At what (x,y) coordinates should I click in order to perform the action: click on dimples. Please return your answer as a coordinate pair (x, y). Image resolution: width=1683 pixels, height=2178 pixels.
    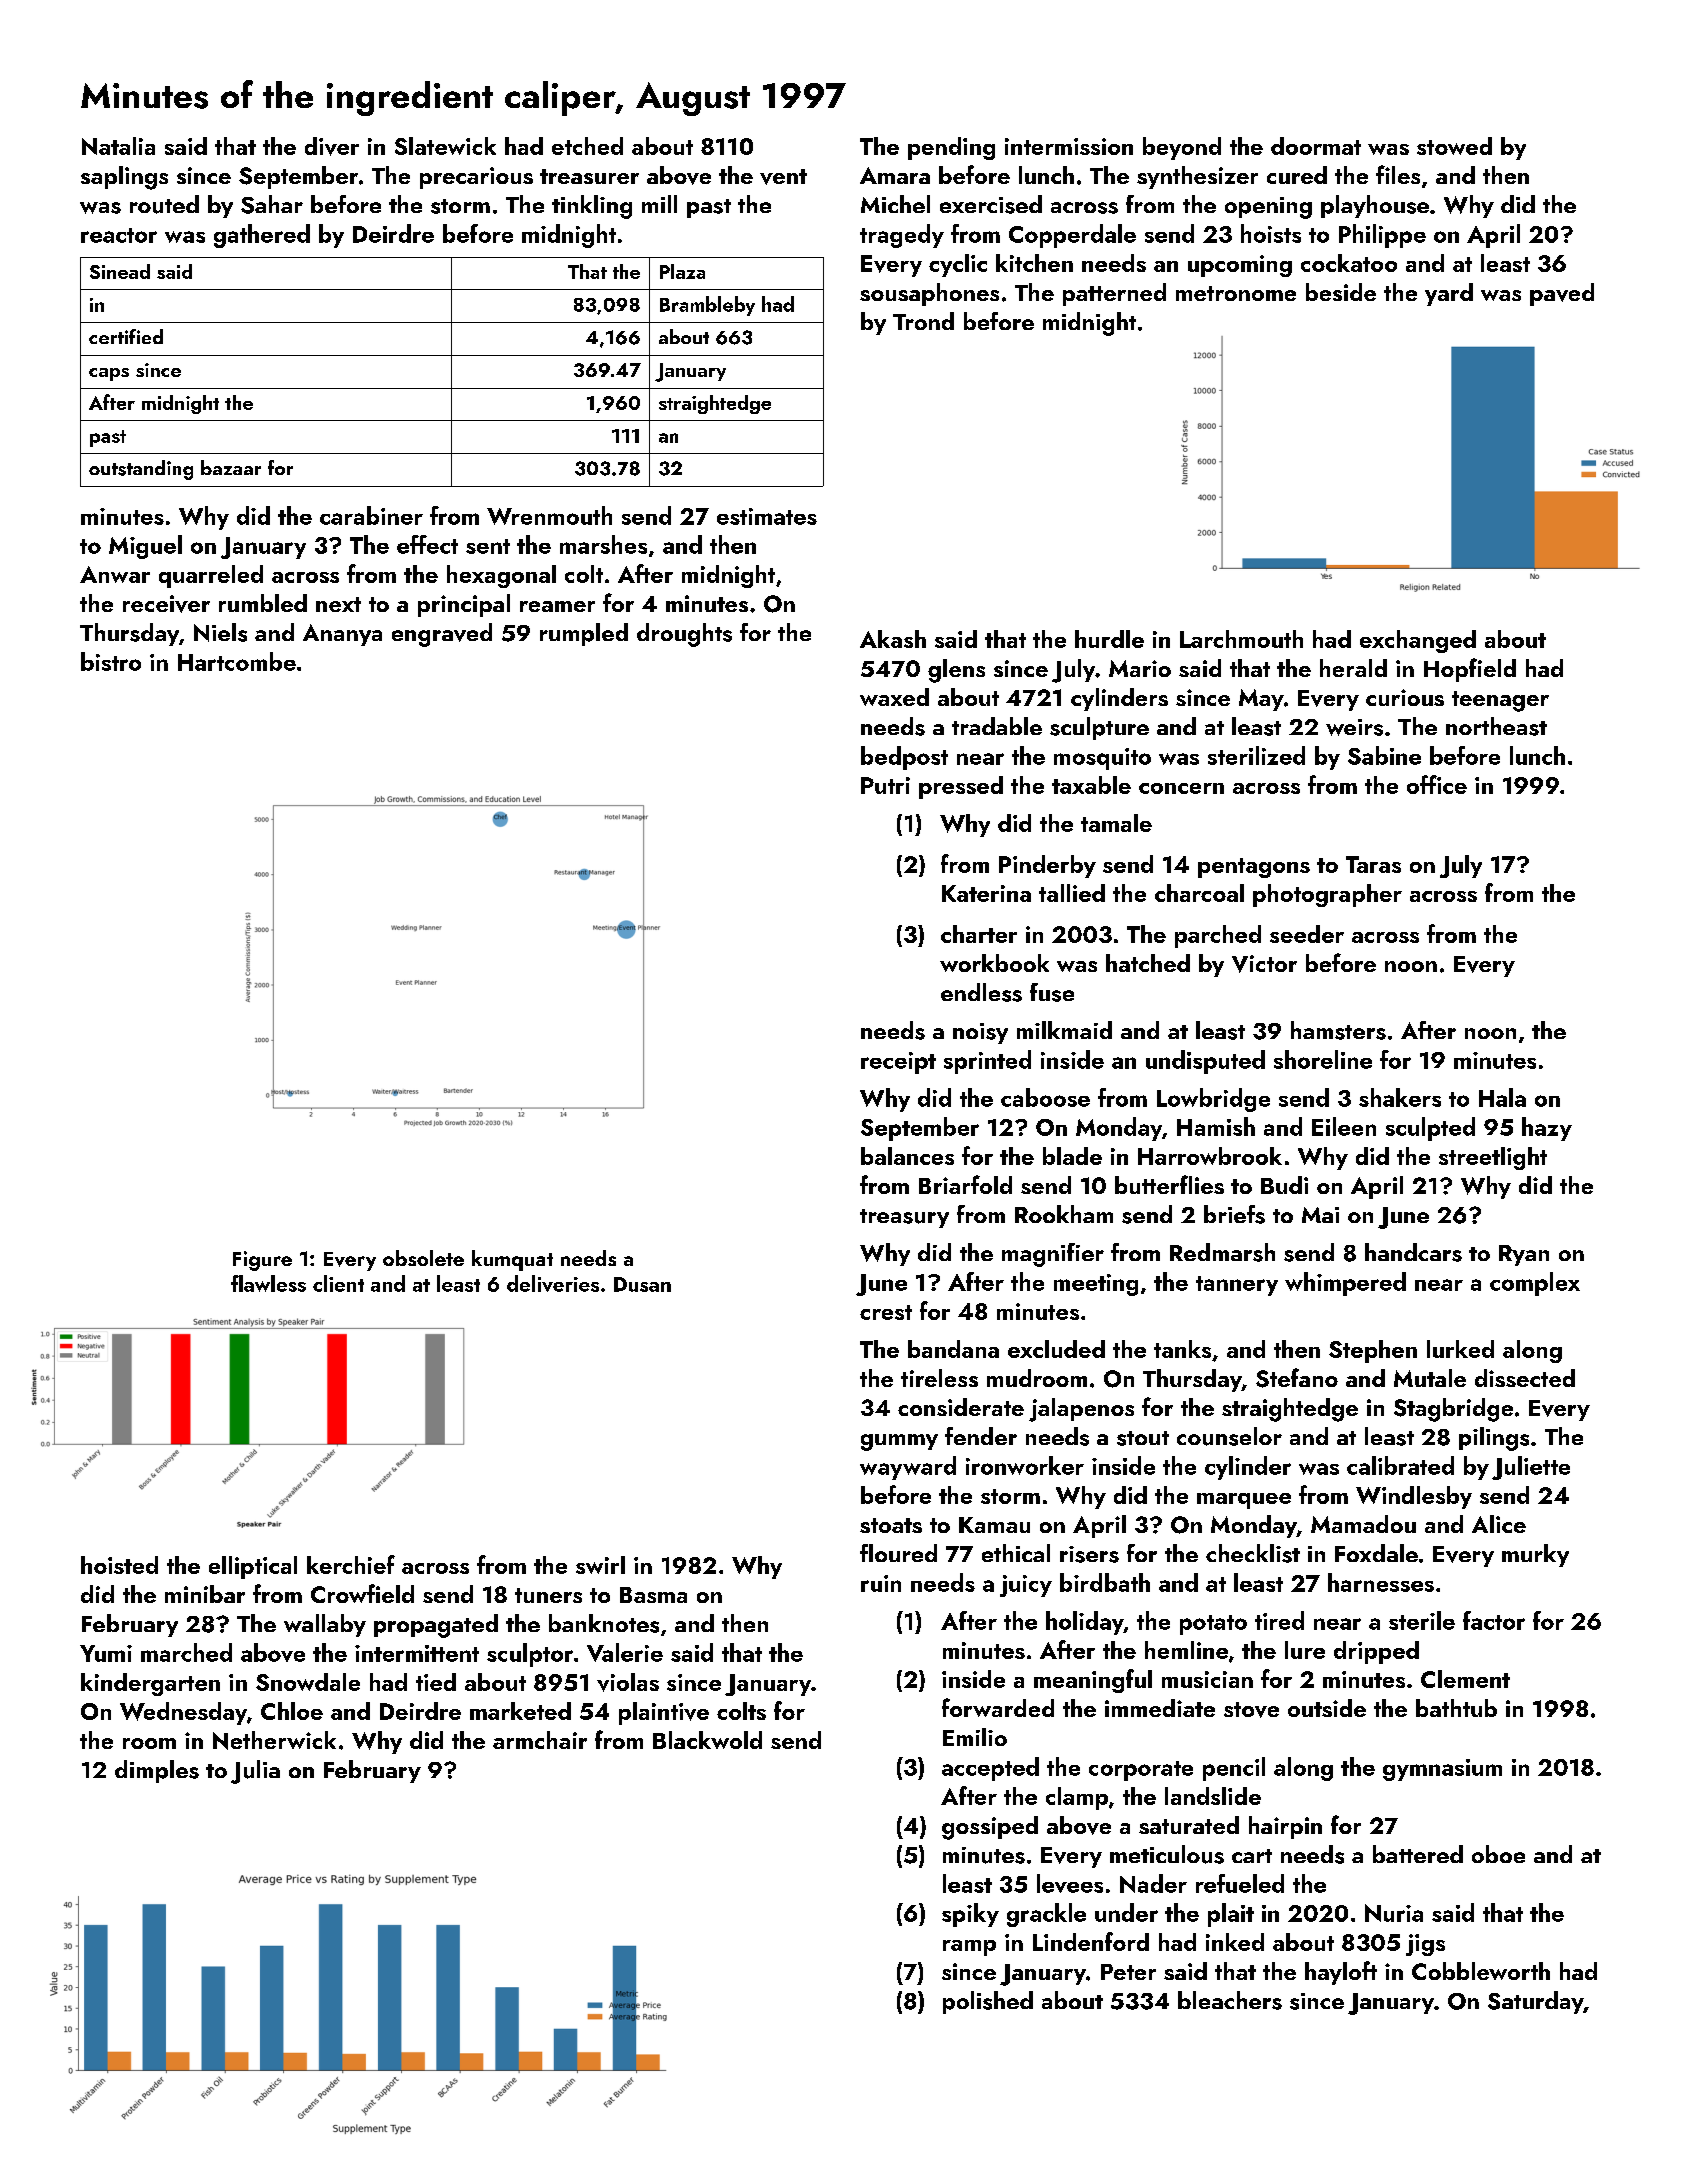
    Looking at the image, I should click on (157, 1771).
